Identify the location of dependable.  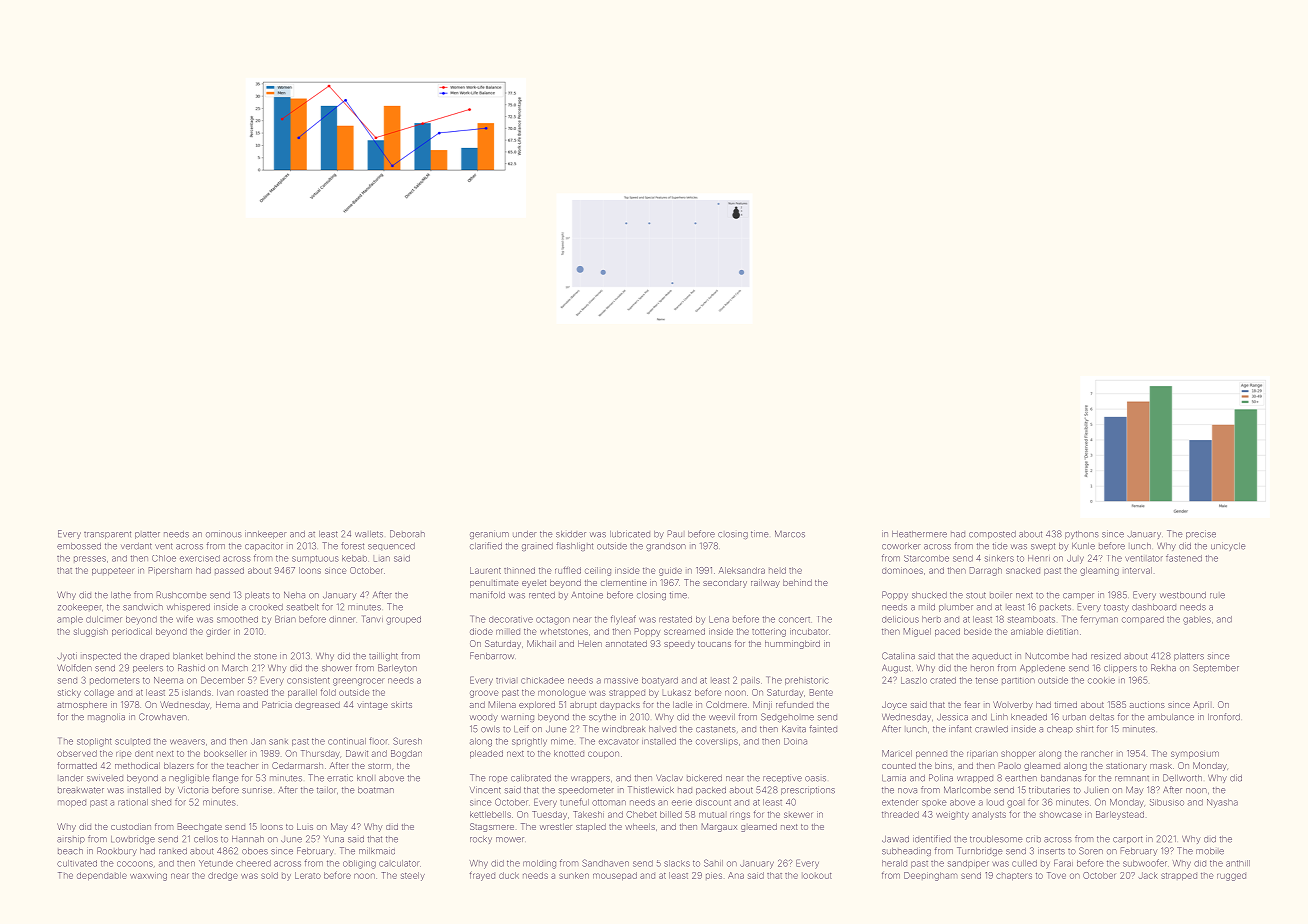
(102, 876).
